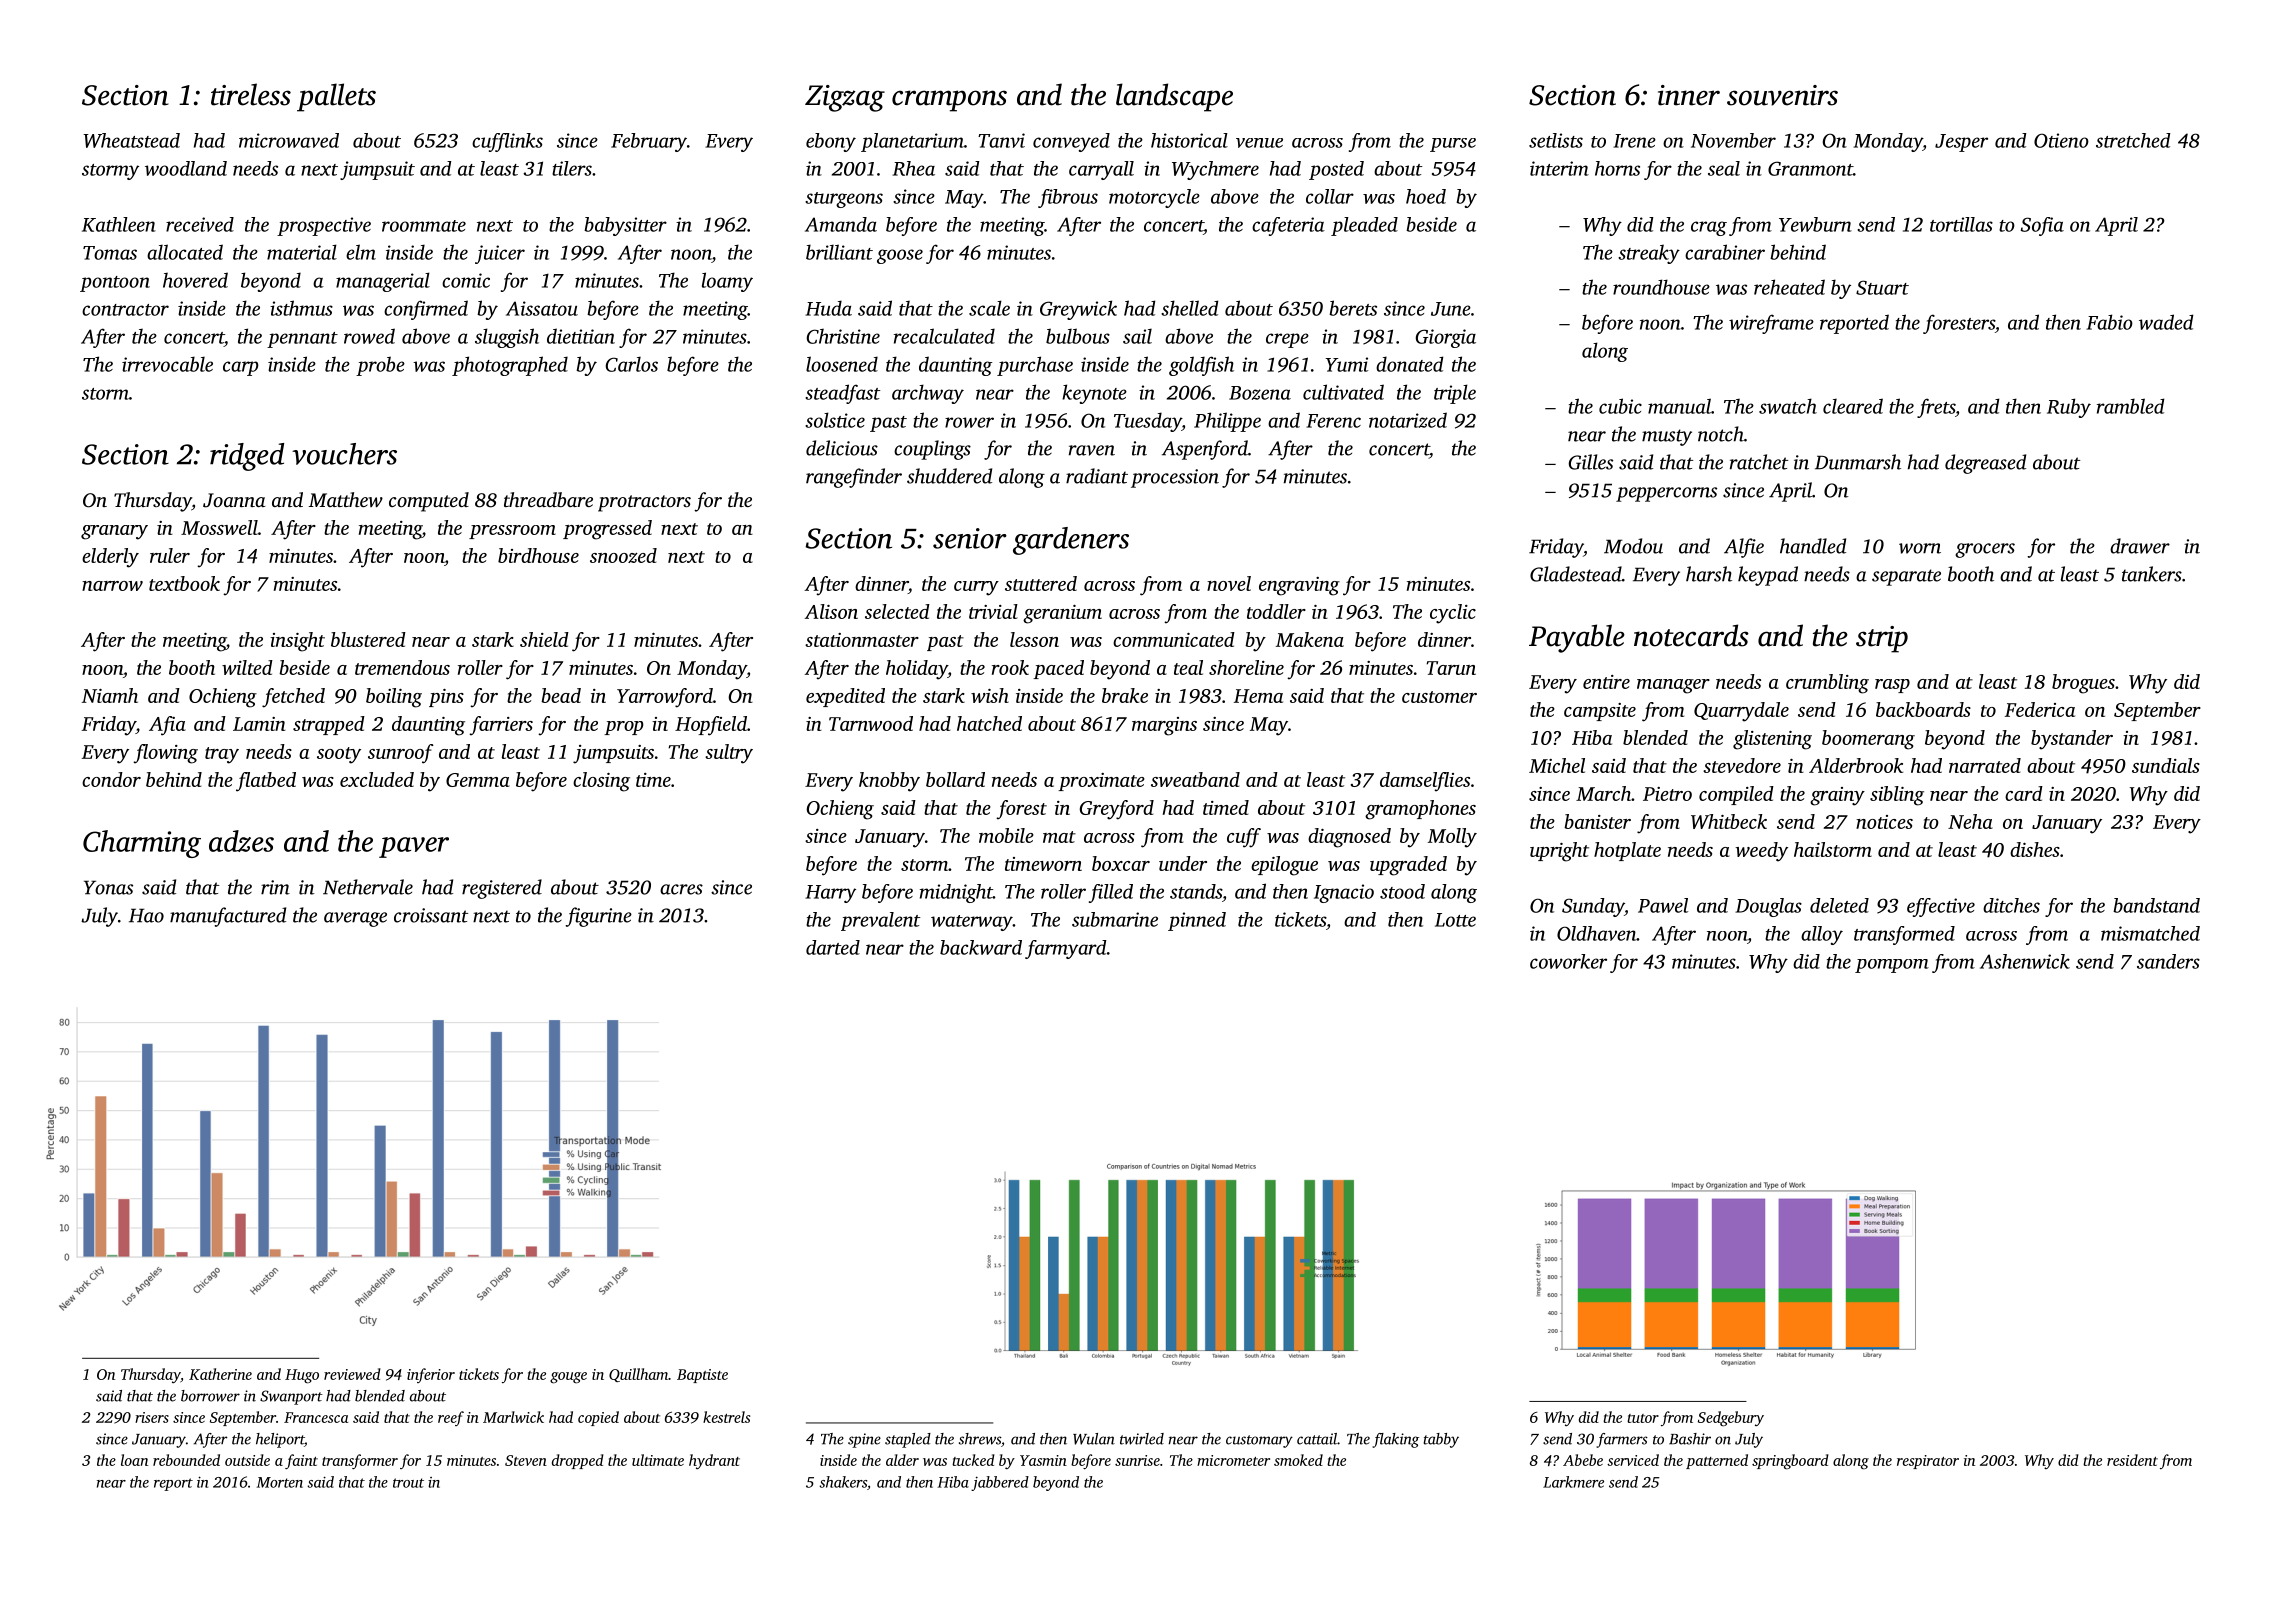  What do you see at coordinates (291, 1397) in the image?
I see `Swanport` at bounding box center [291, 1397].
